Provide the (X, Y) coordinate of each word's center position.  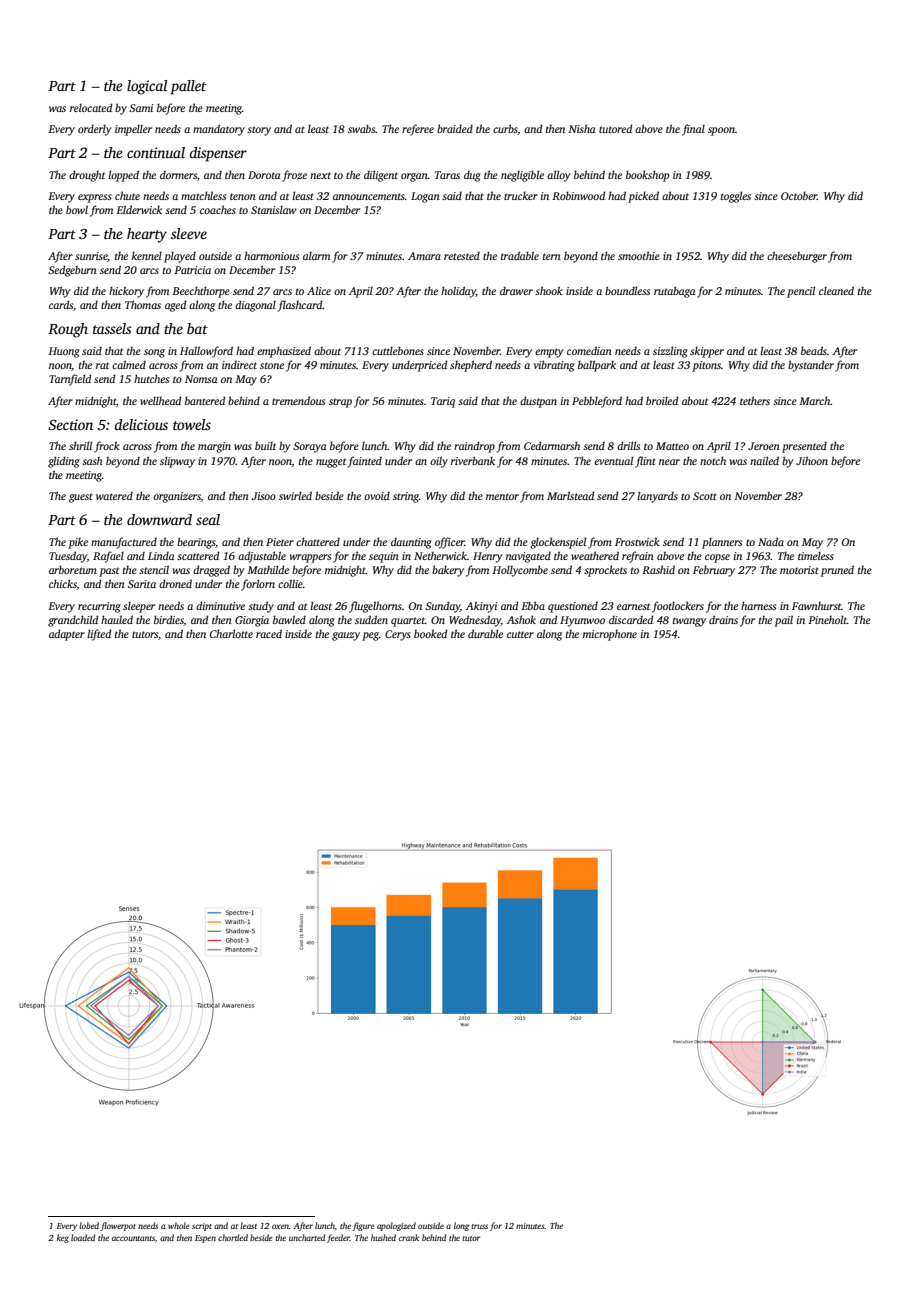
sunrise (91, 257)
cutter (520, 634)
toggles (736, 197)
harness (758, 605)
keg (63, 1238)
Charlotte (231, 633)
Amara (424, 256)
